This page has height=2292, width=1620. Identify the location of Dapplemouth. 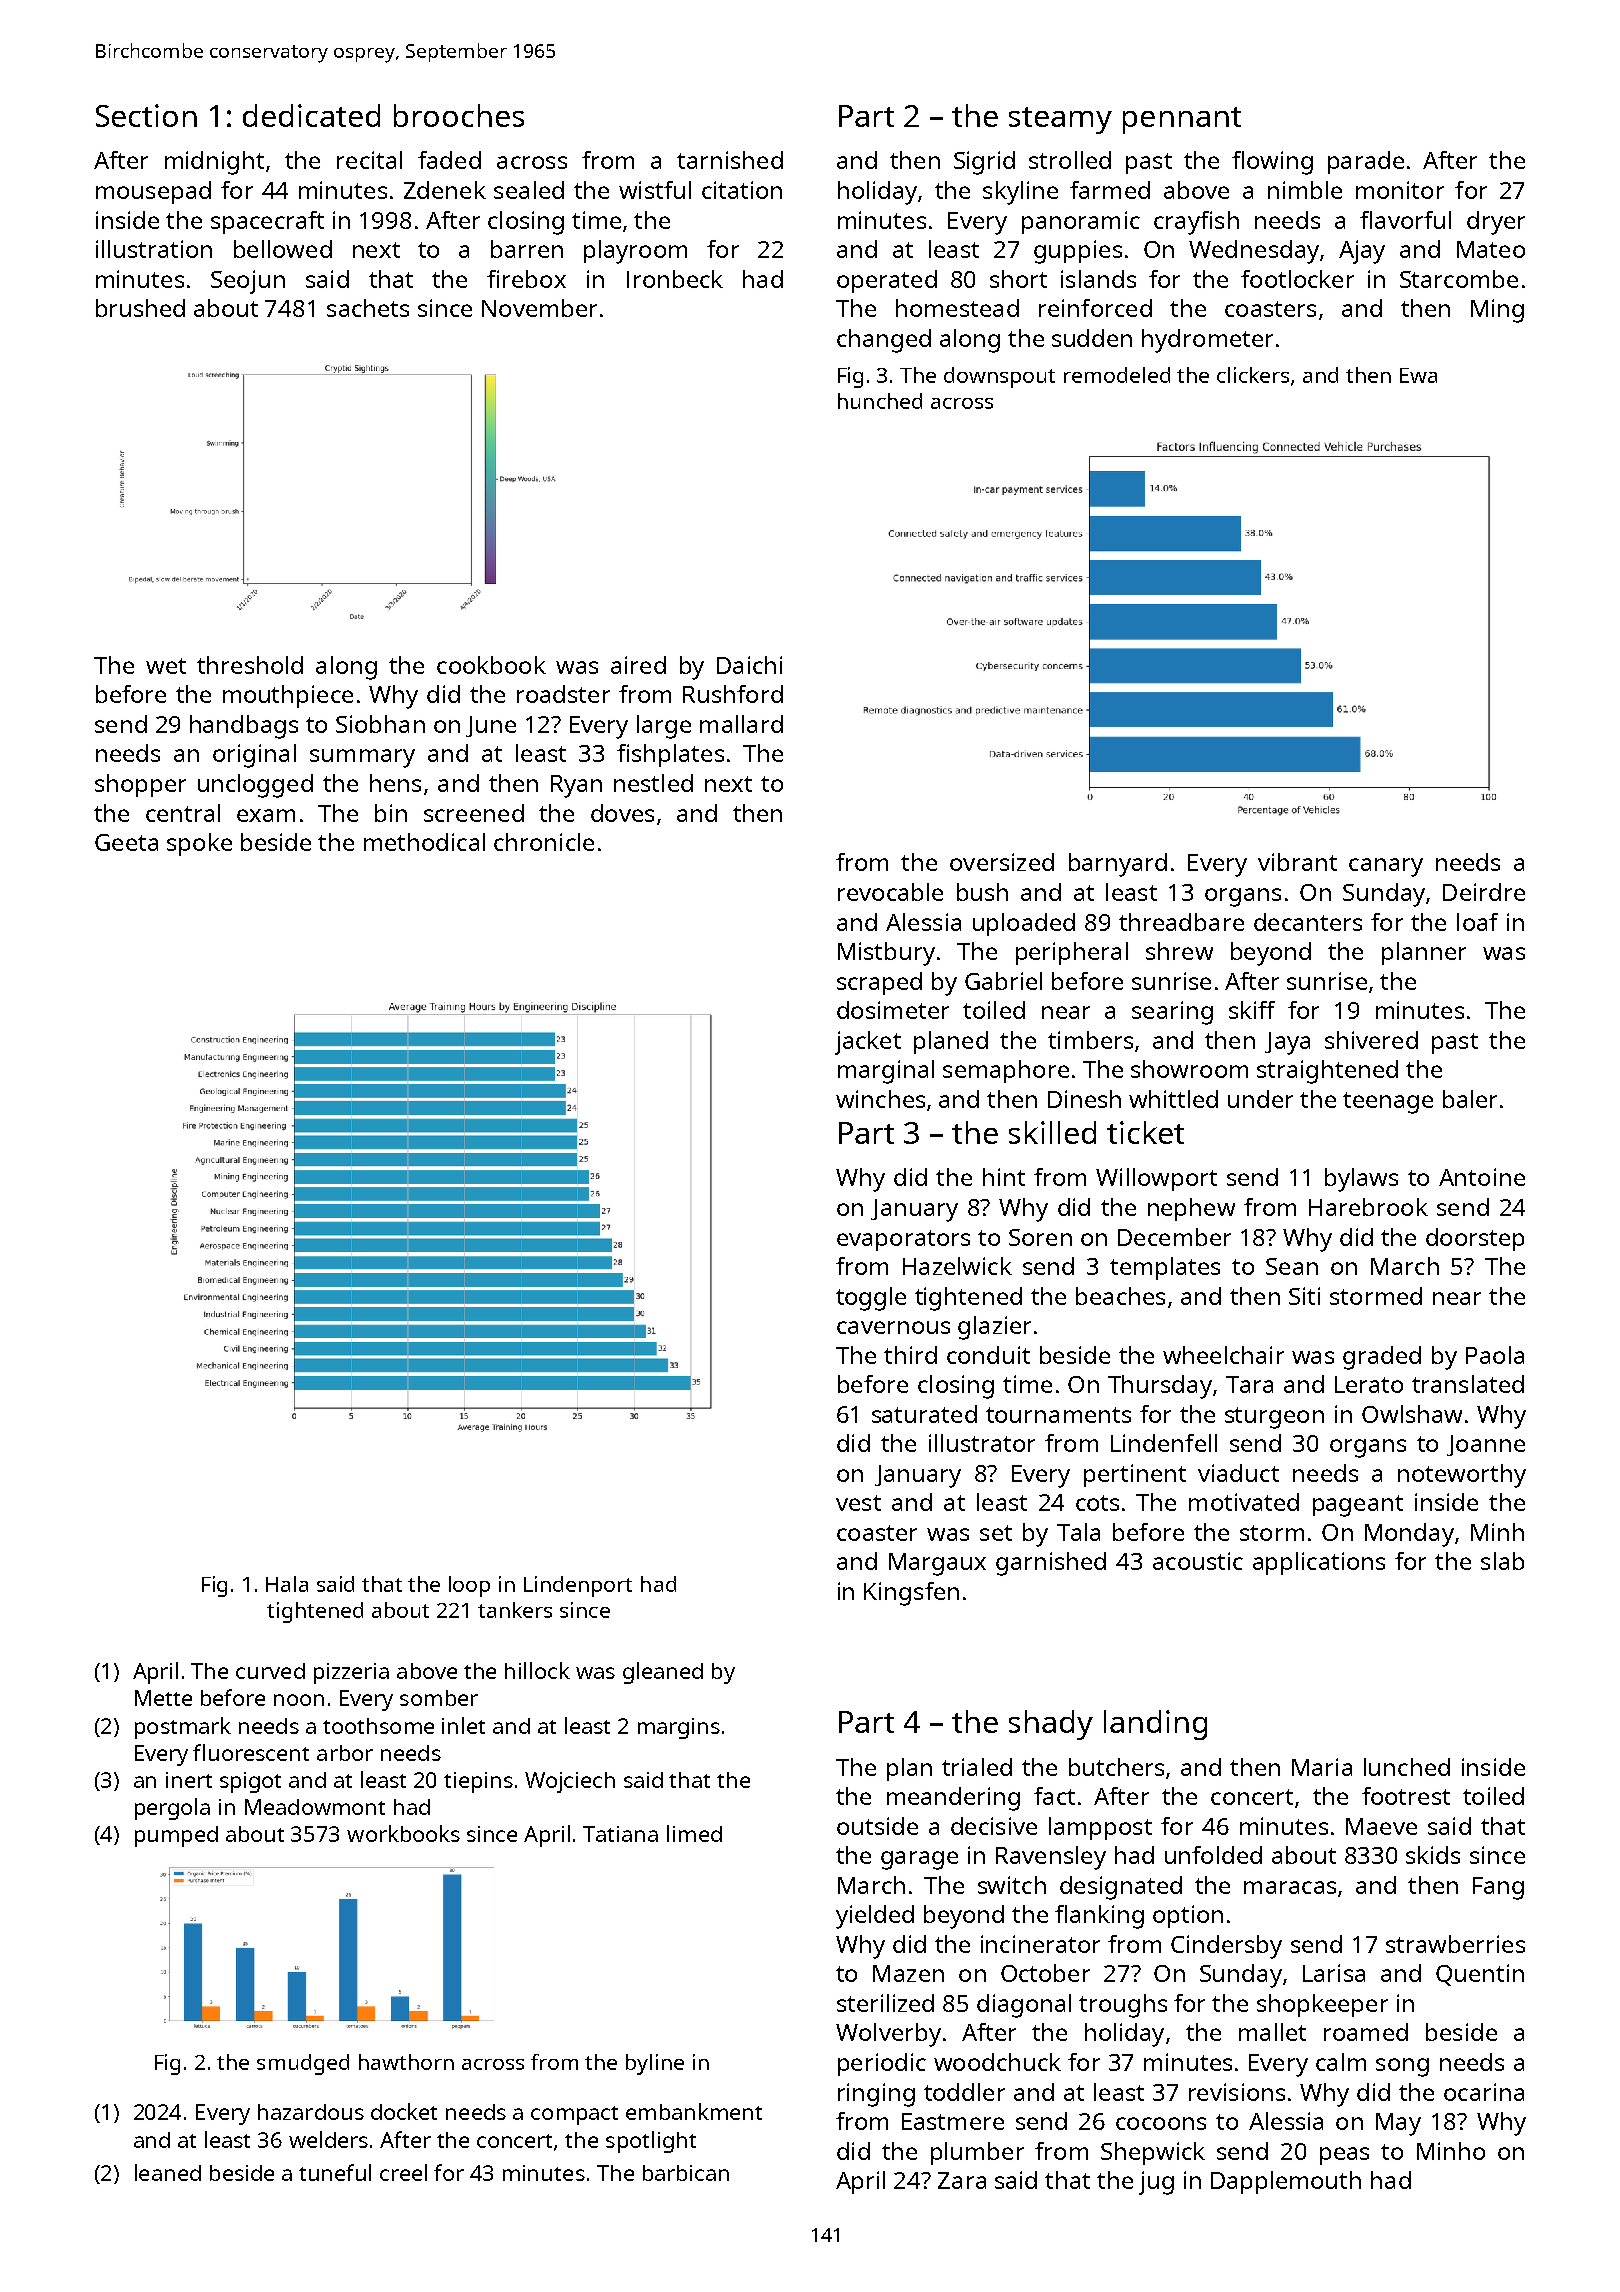
(1286, 2182).
